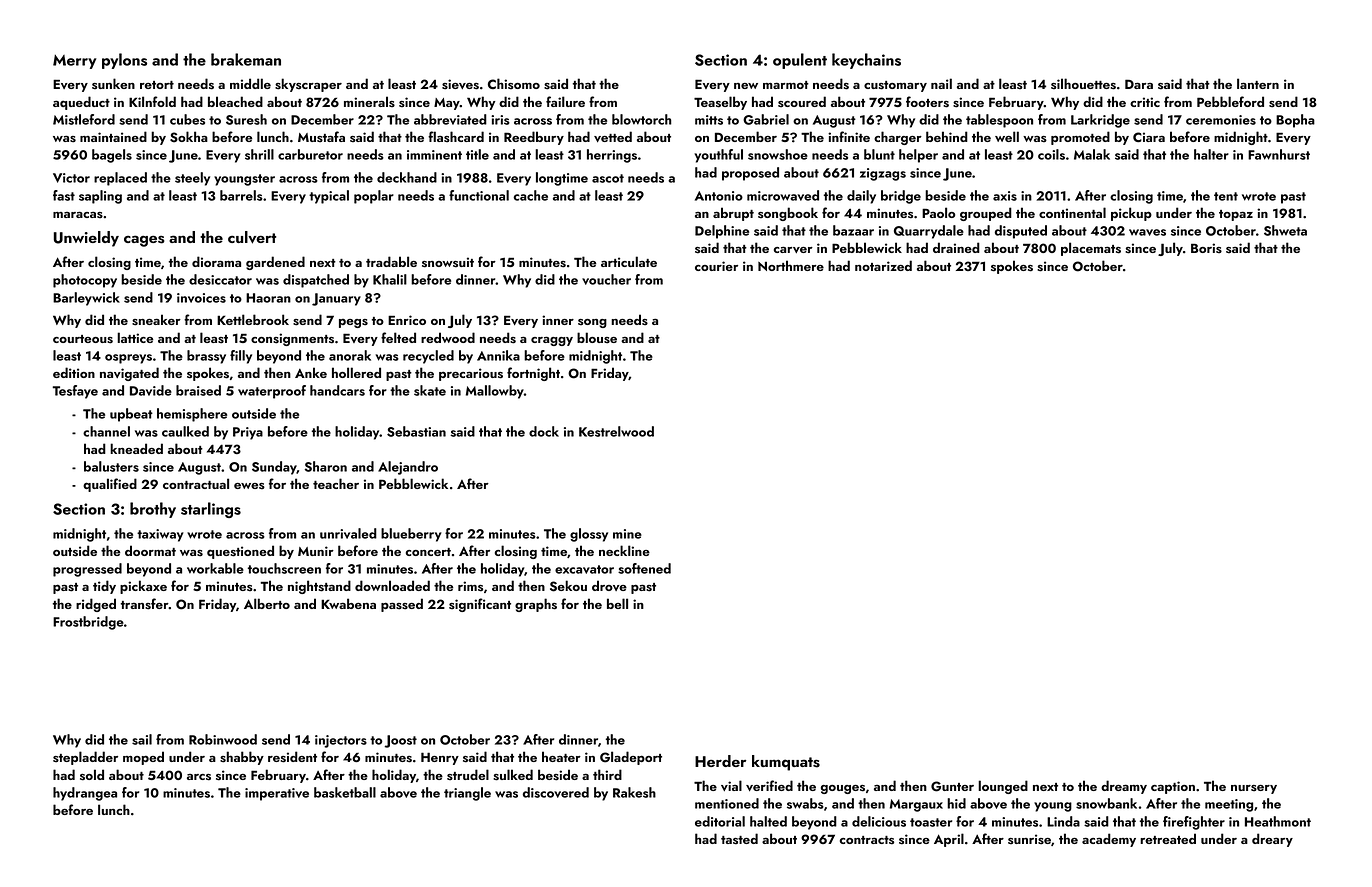 The image size is (1372, 887). Describe the element at coordinates (1124, 787) in the image. I see `dreamy` at that location.
